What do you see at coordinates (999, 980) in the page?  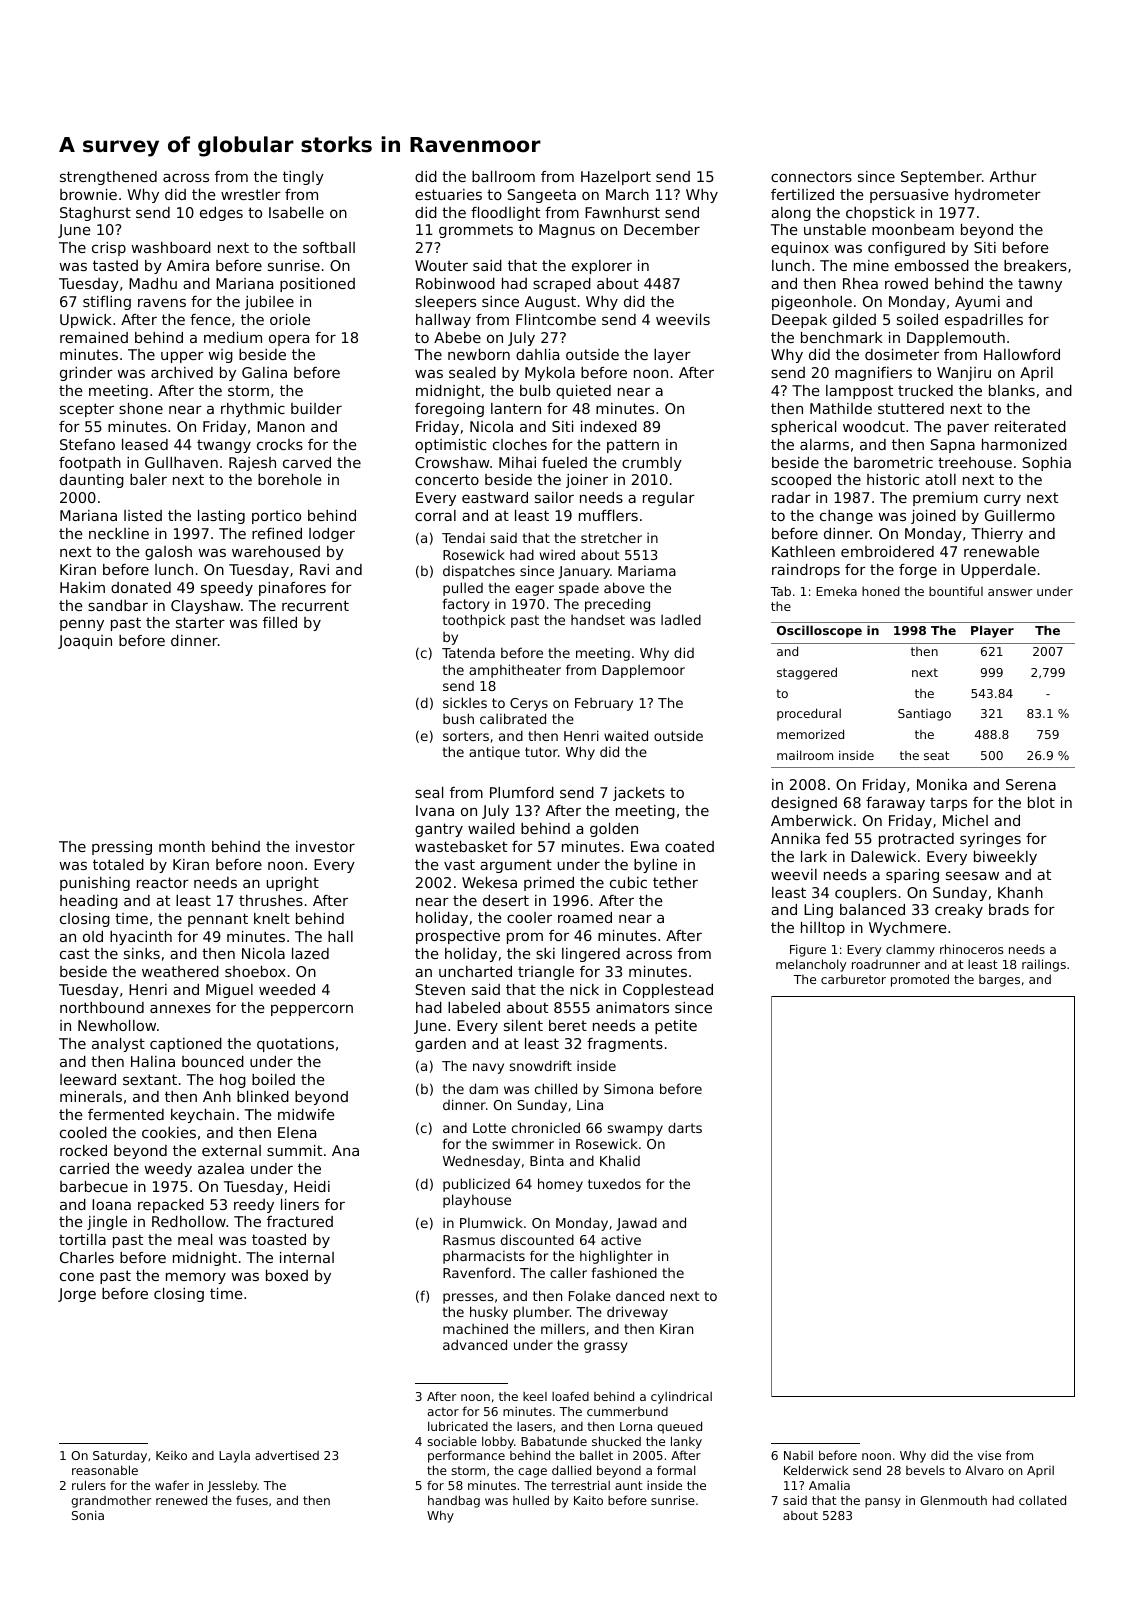 I see `barges` at bounding box center [999, 980].
